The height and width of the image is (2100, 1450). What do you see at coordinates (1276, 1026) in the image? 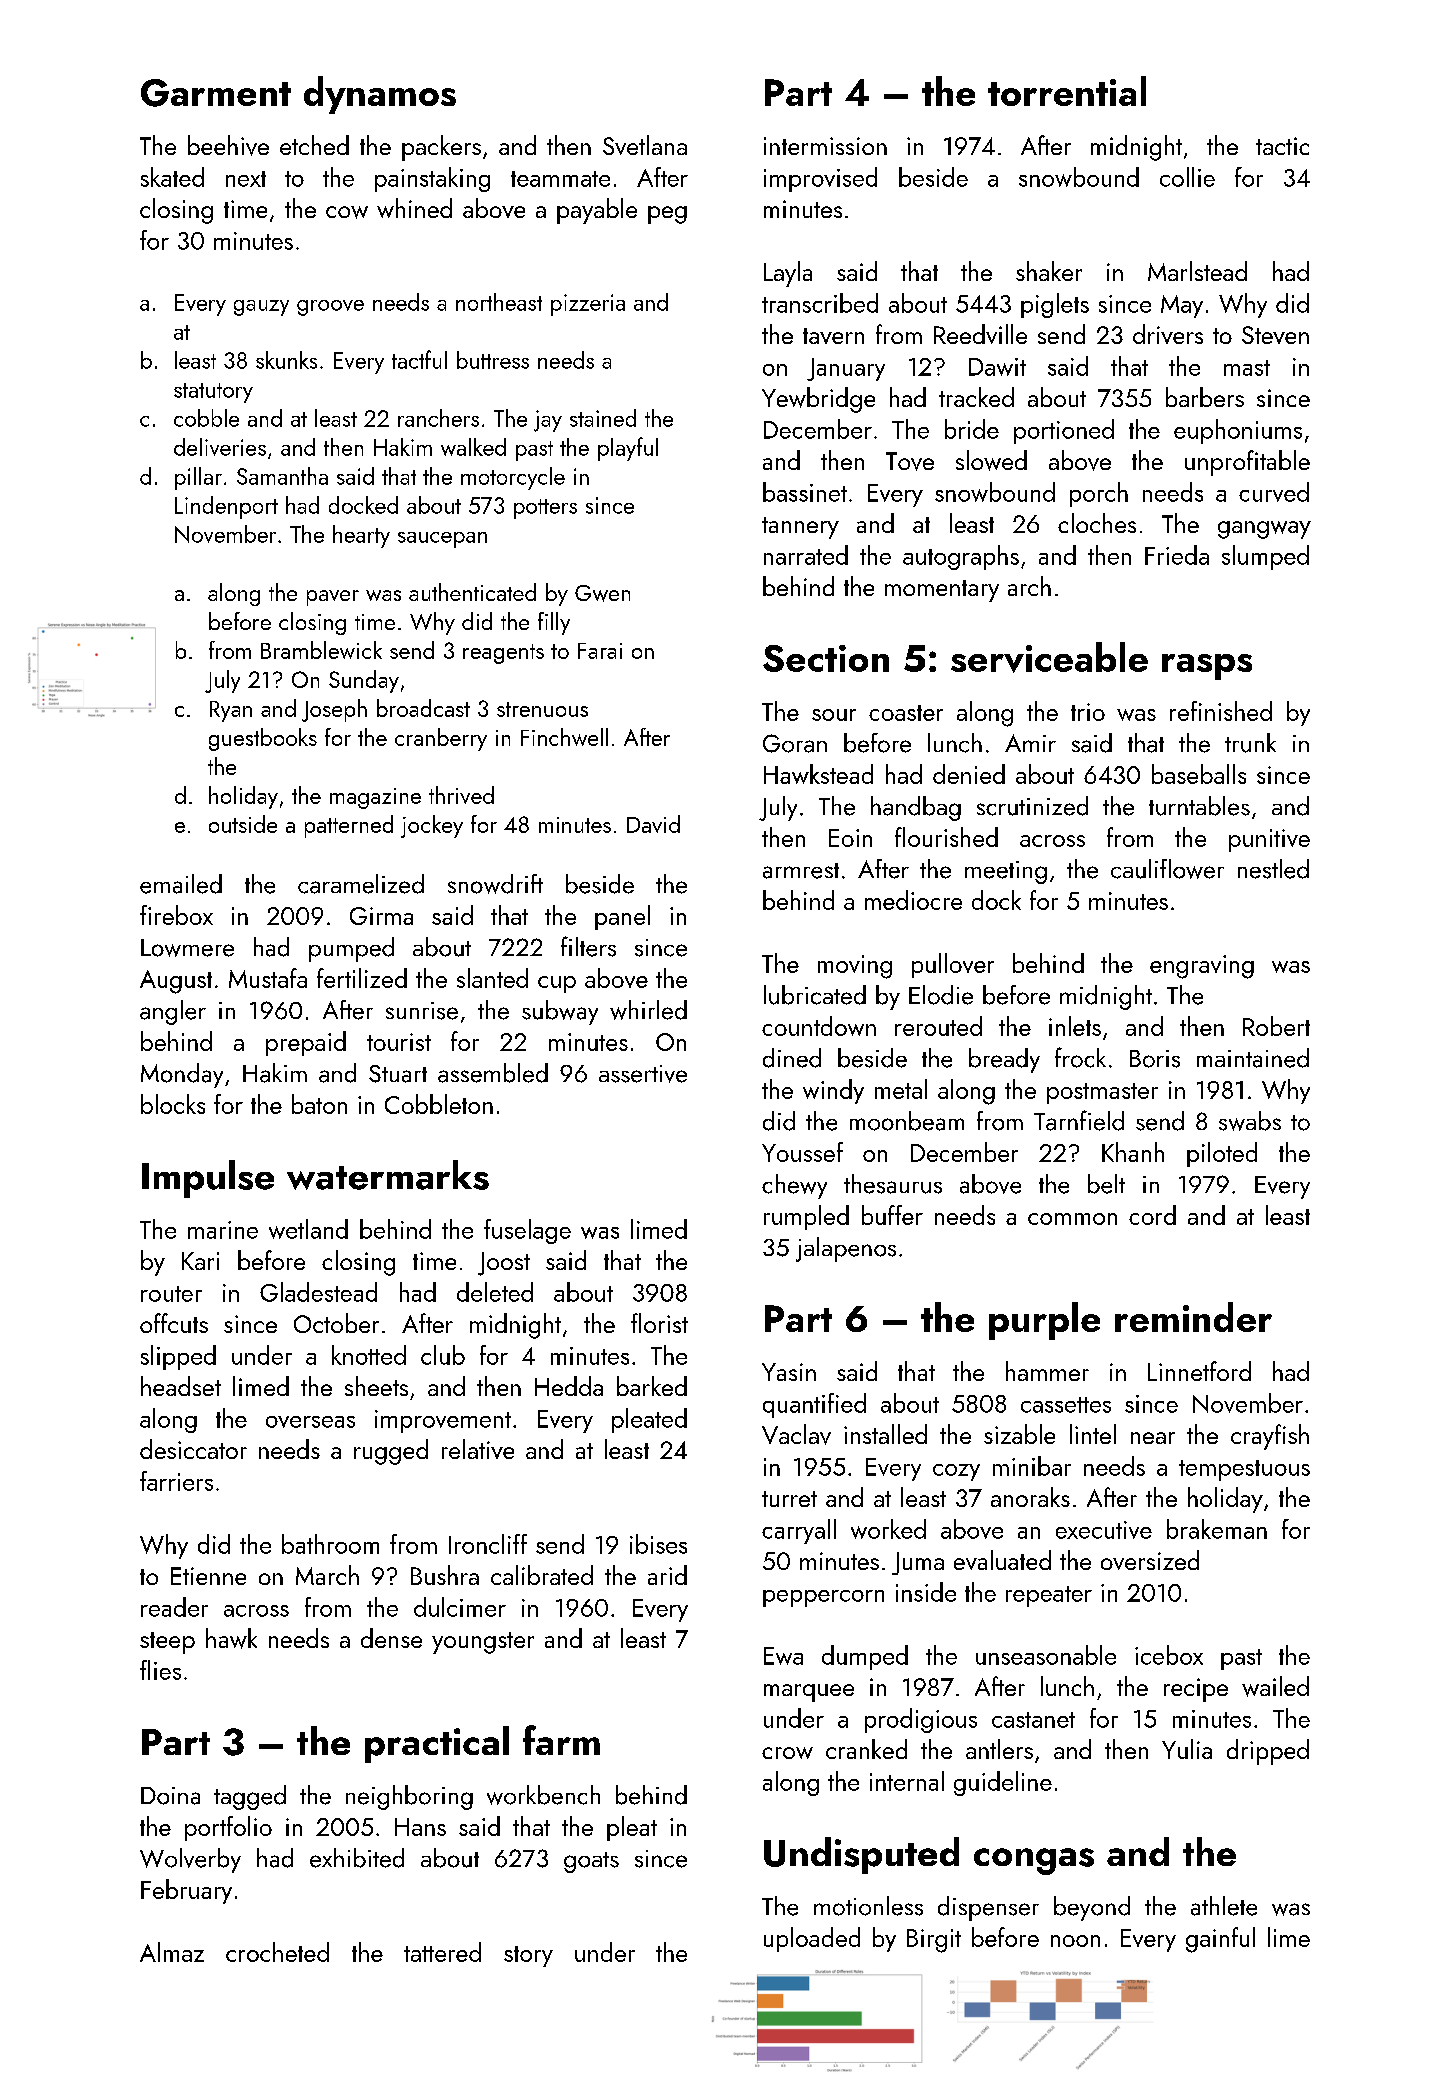
I see `Robert` at bounding box center [1276, 1026].
